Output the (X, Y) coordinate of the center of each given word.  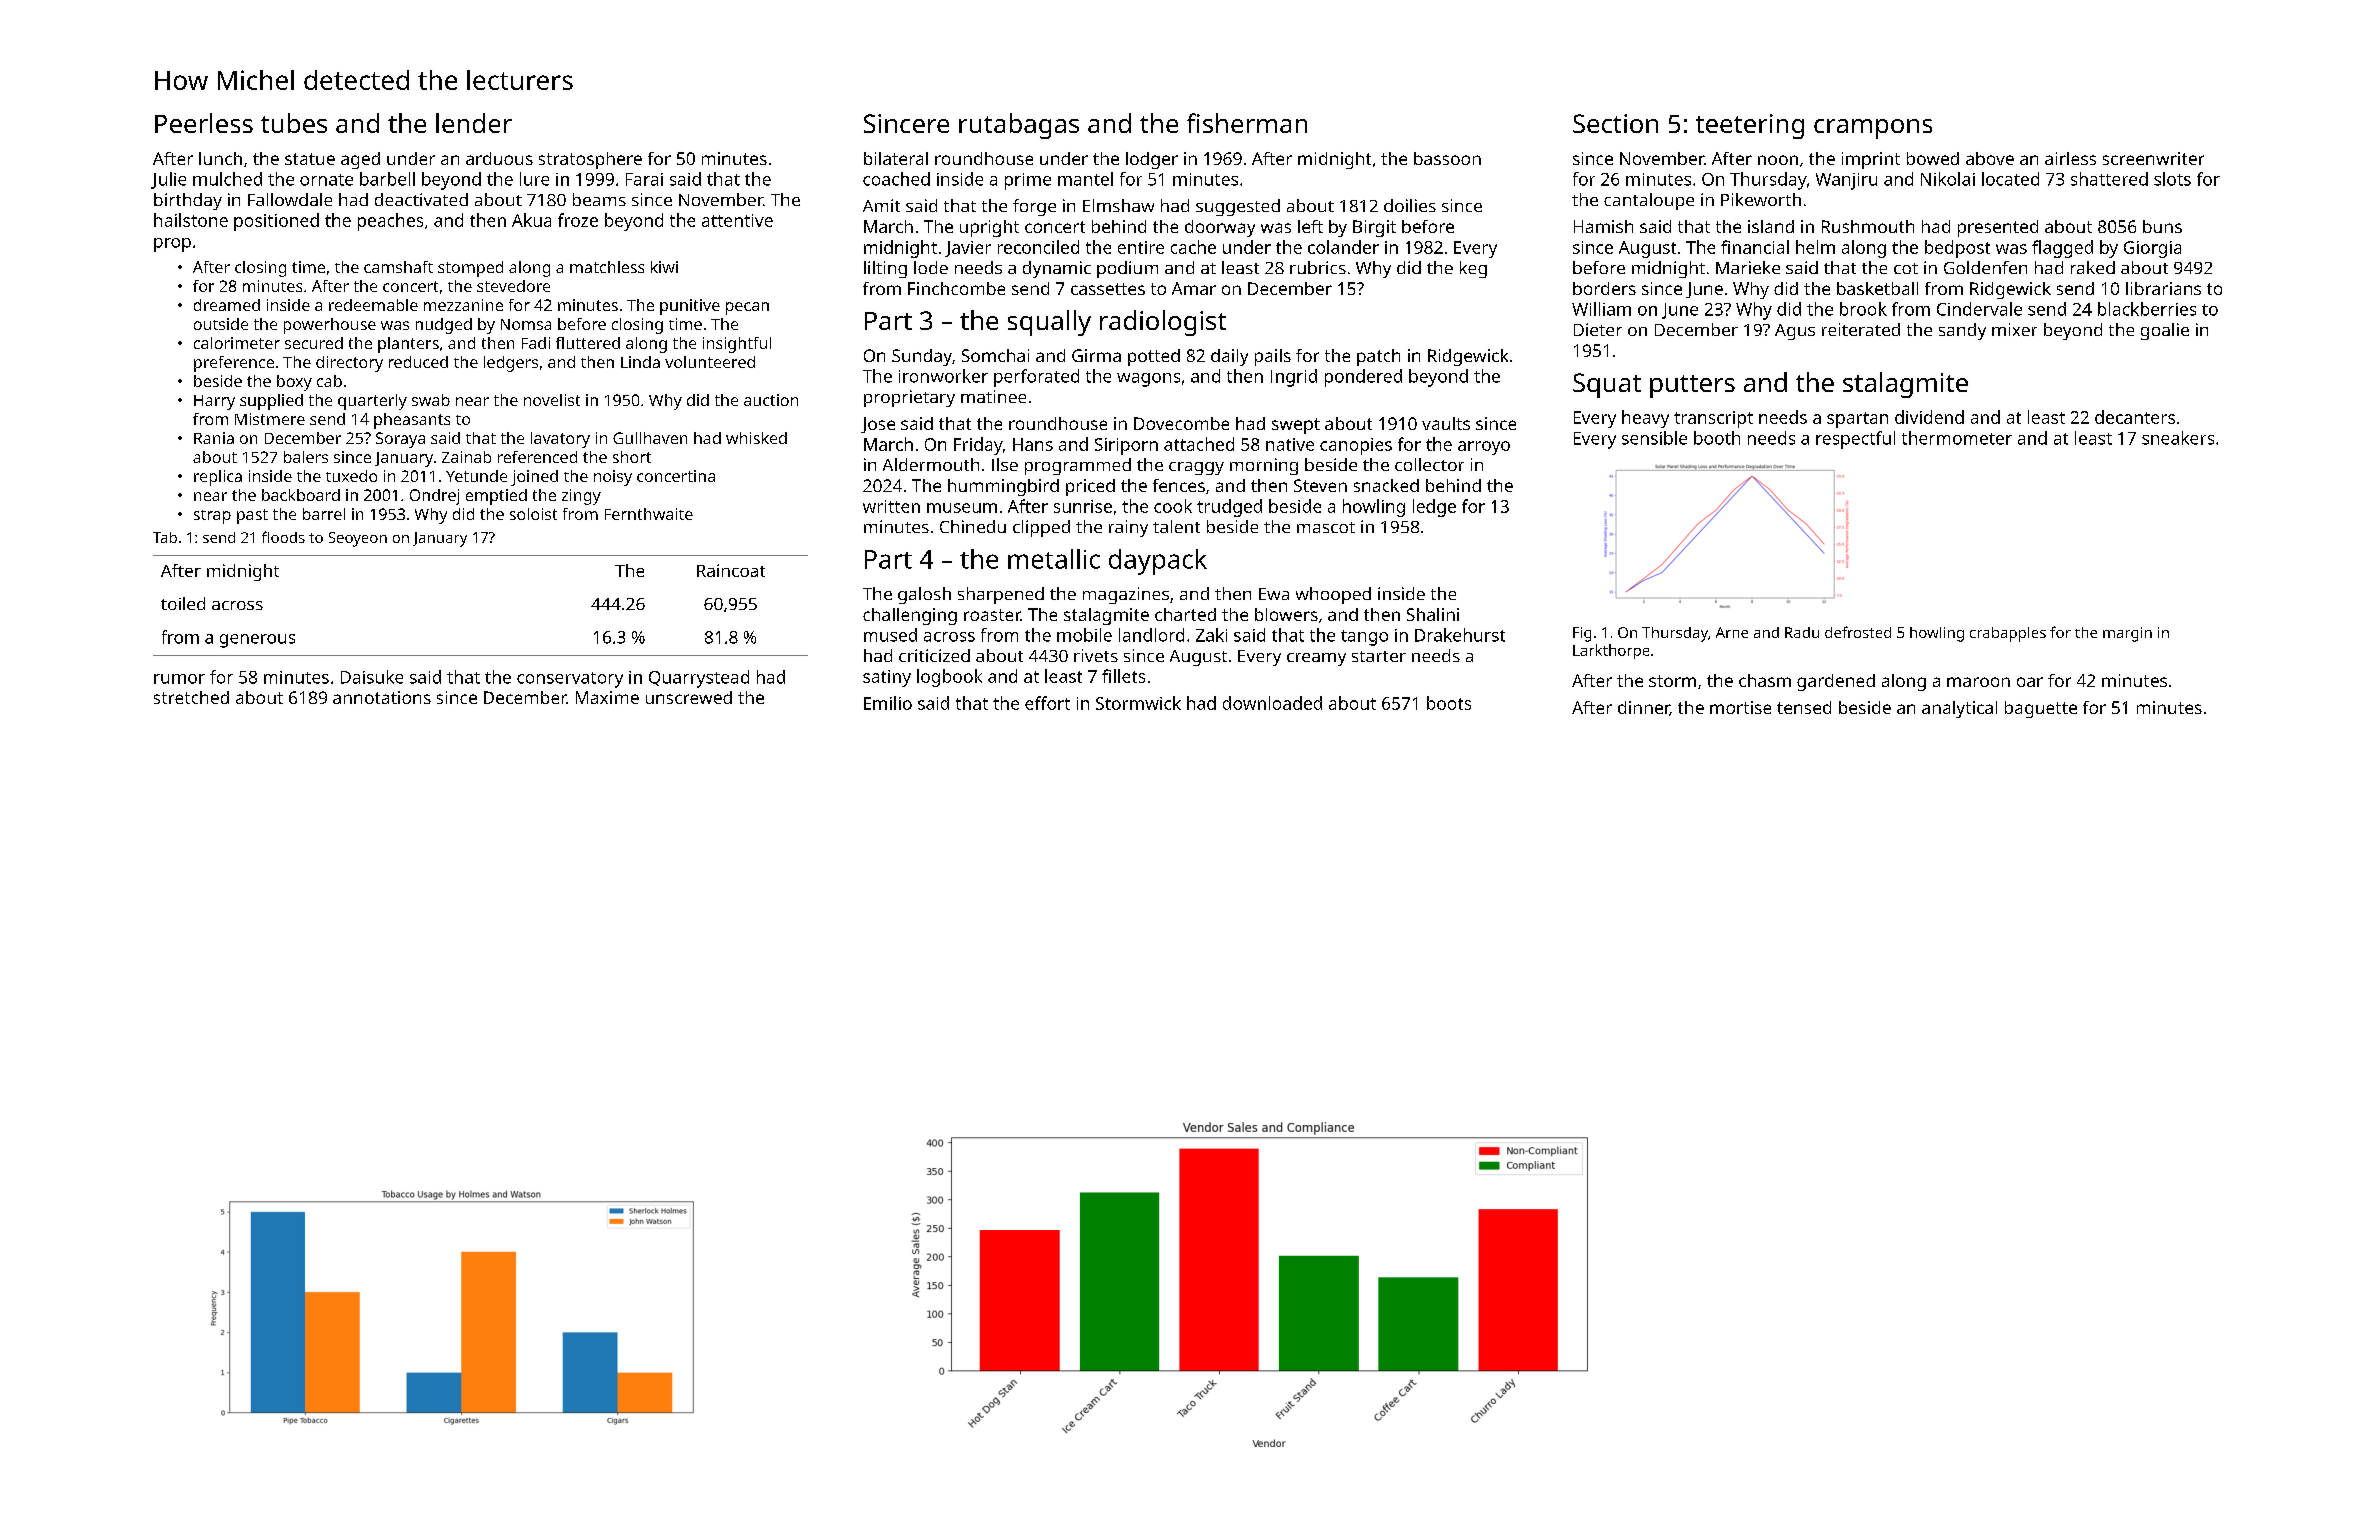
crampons (1873, 129)
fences (1179, 485)
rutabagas (1019, 126)
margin (2127, 634)
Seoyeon (358, 539)
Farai (644, 179)
